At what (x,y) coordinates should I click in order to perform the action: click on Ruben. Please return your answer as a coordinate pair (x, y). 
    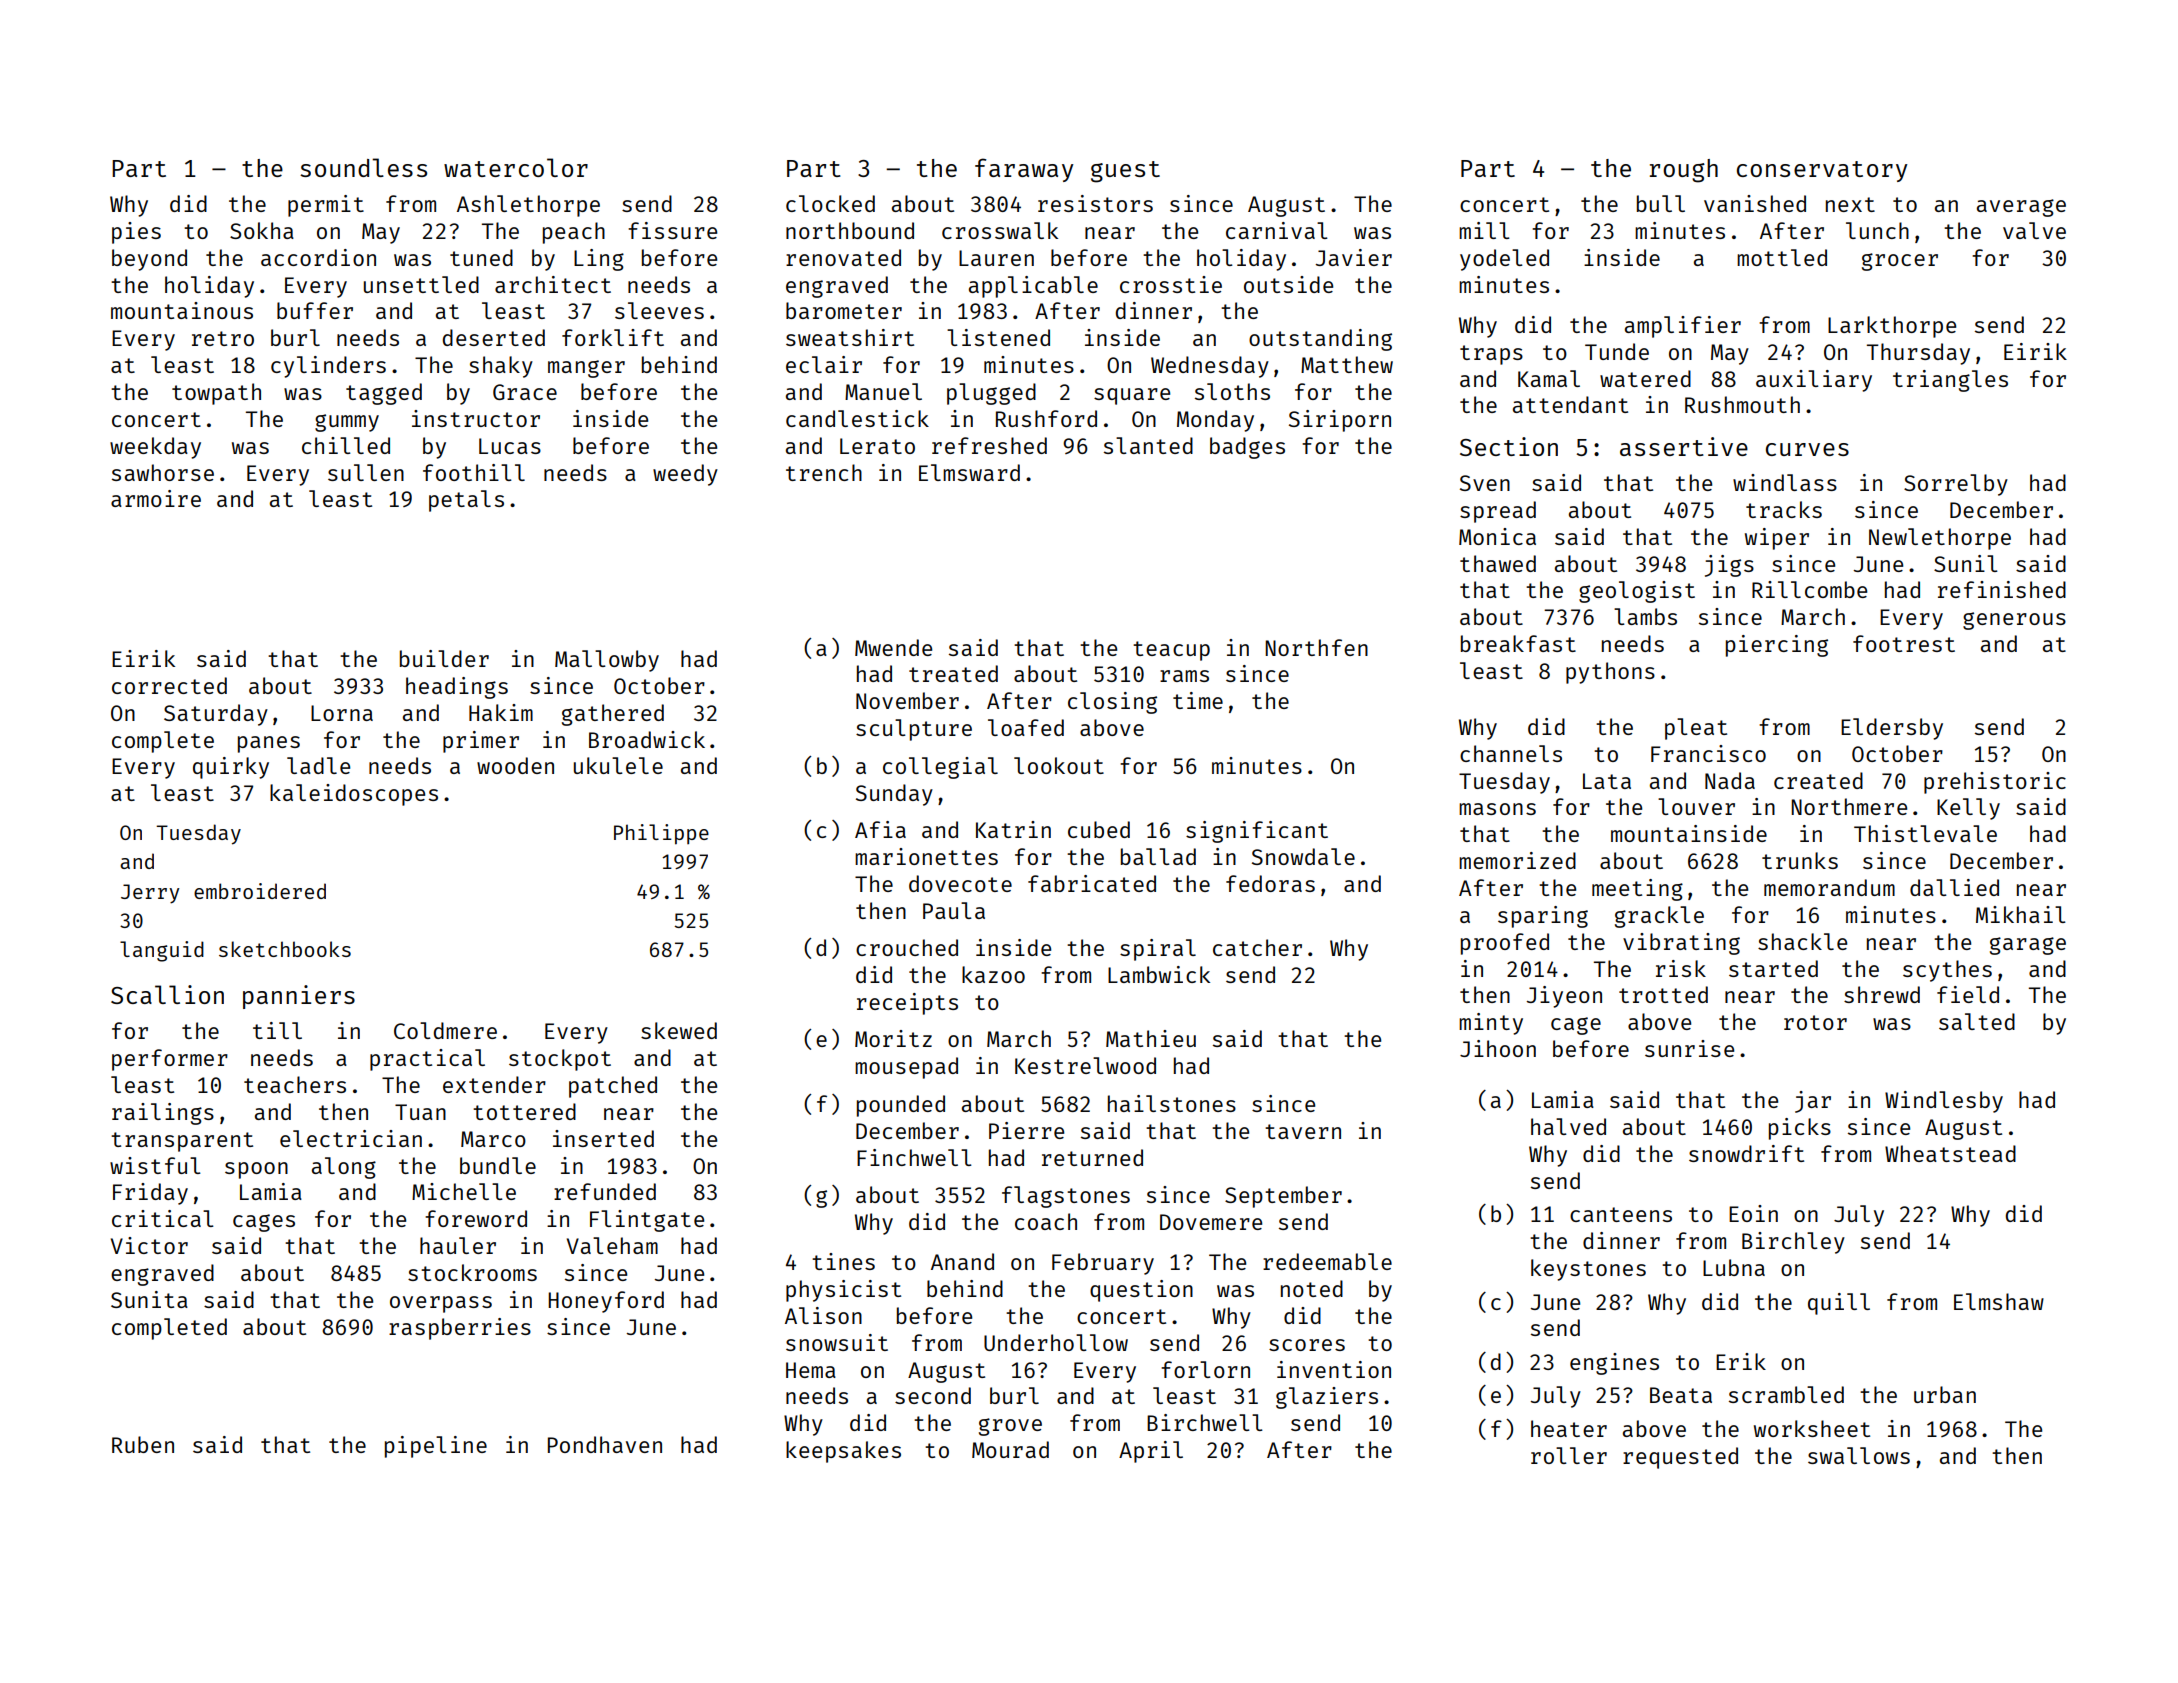
    Looking at the image, I should click on (143, 1444).
